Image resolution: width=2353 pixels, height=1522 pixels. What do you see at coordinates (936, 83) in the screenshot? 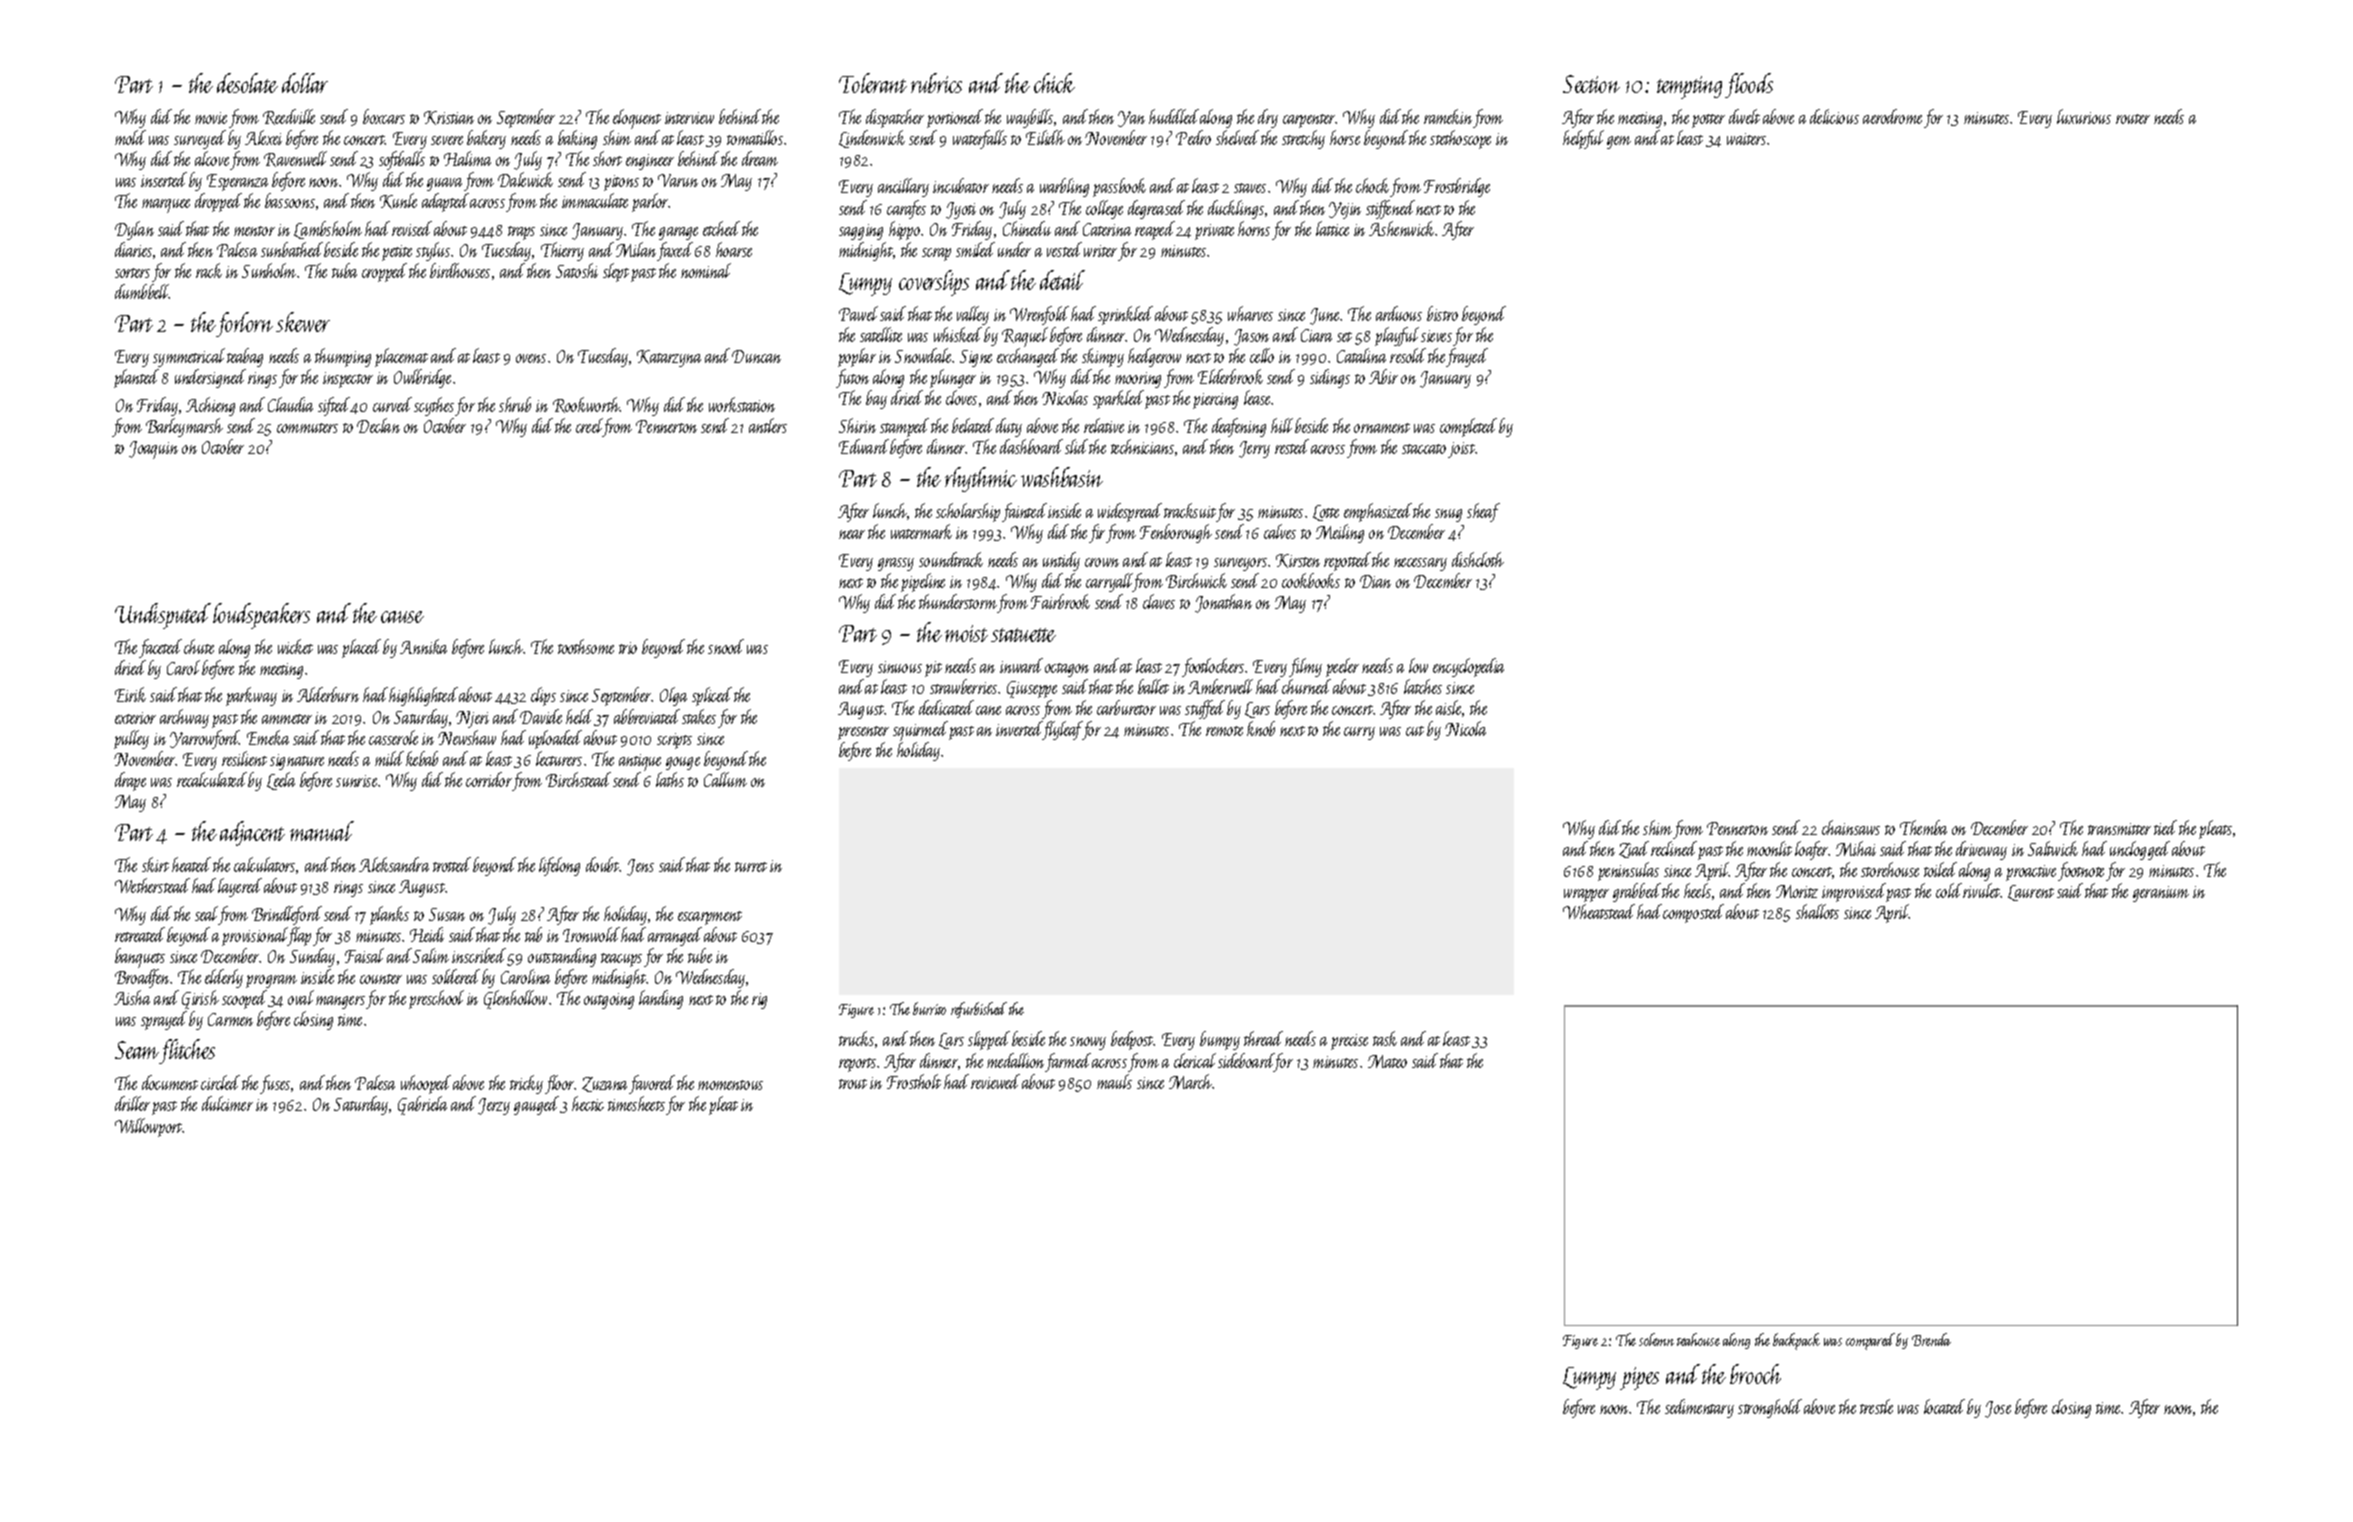
I see `rubrics` at bounding box center [936, 83].
